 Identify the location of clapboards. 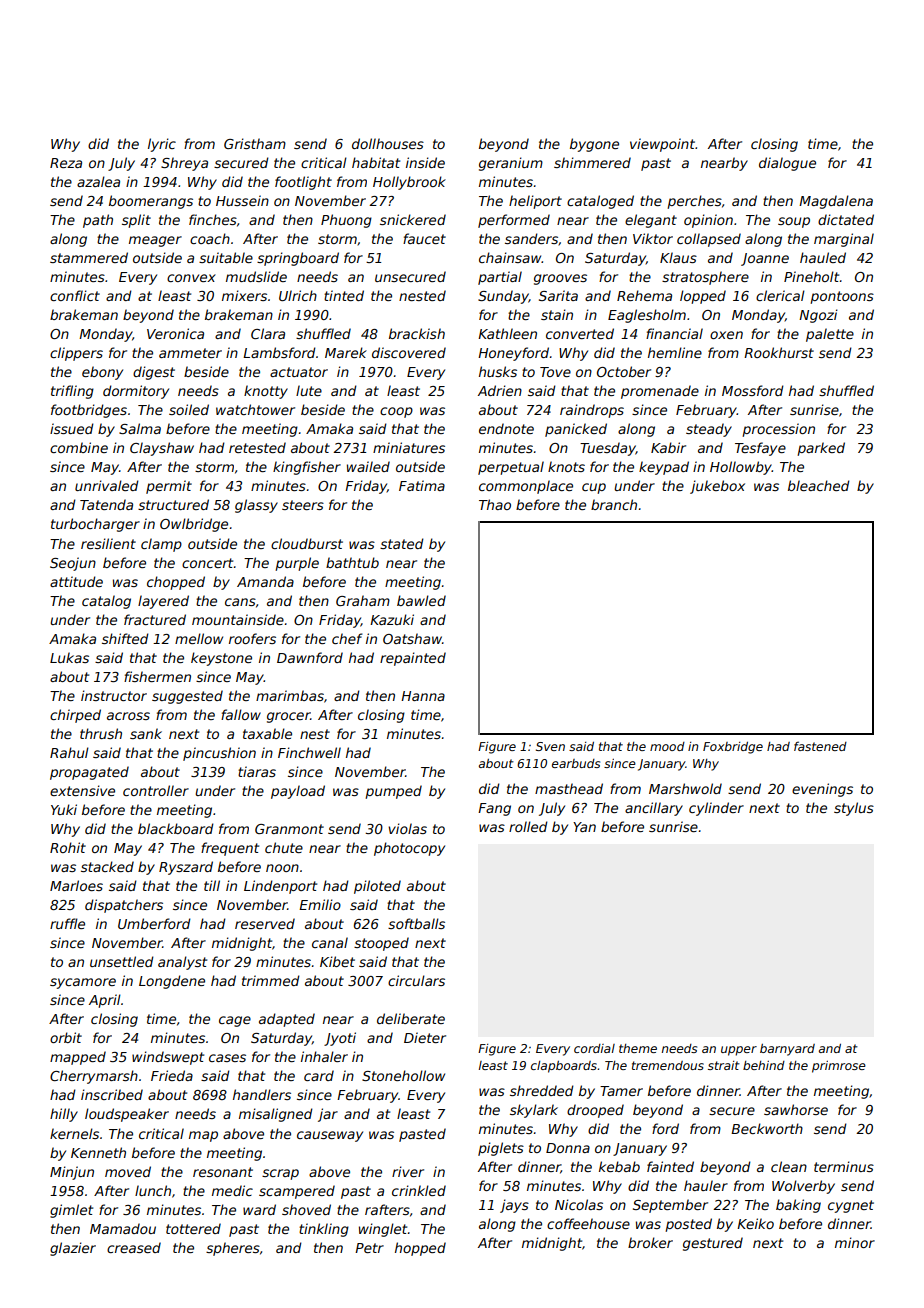
(564, 1067).
